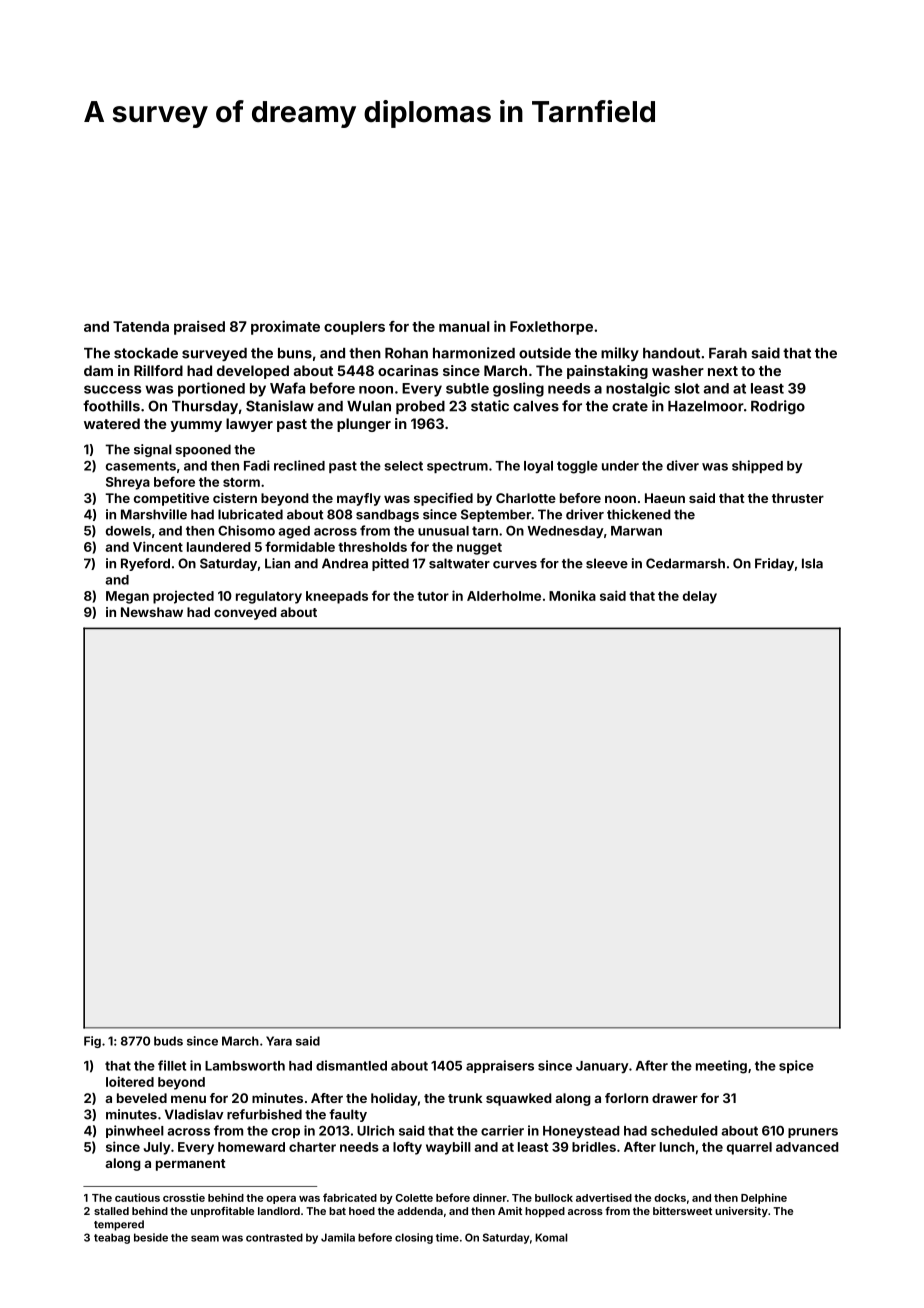 The image size is (924, 1308). I want to click on loitered, so click(130, 1081).
